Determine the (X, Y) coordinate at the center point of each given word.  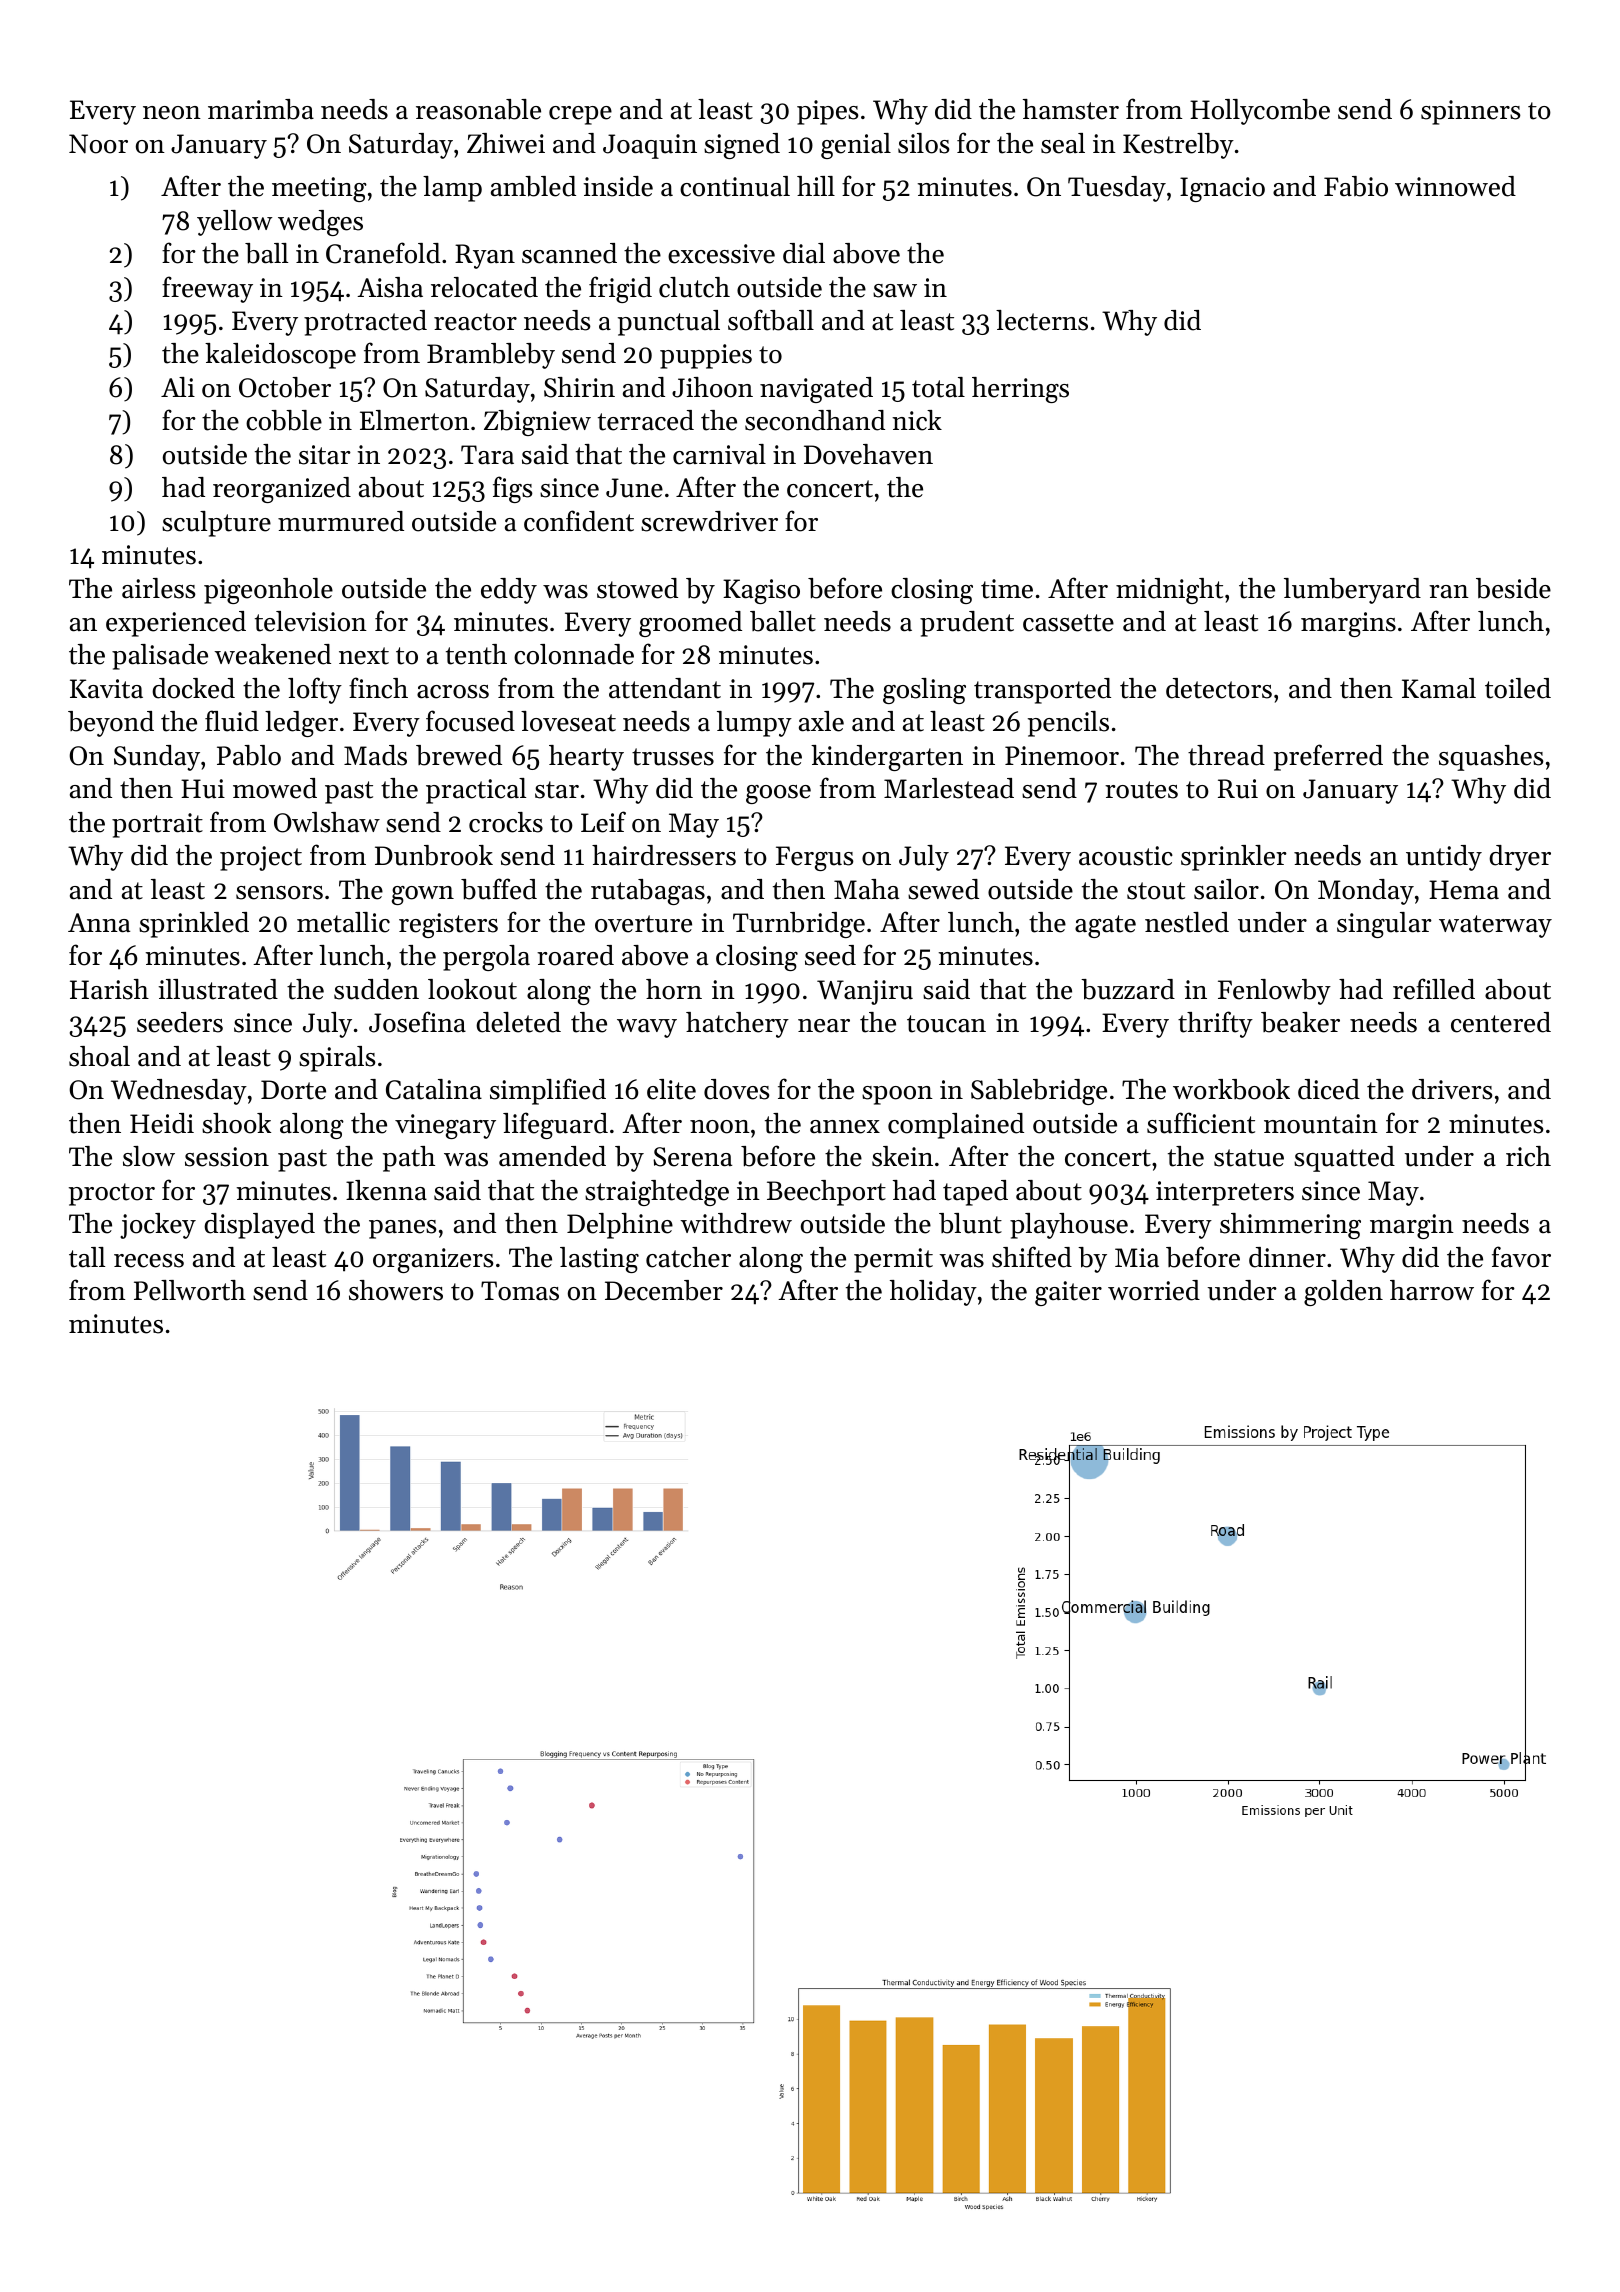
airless (159, 588)
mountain (1321, 1124)
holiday (933, 1293)
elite (671, 1089)
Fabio (1356, 186)
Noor (98, 144)
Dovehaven (868, 454)
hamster (1071, 109)
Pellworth (190, 1290)
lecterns (1042, 320)
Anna (99, 923)
